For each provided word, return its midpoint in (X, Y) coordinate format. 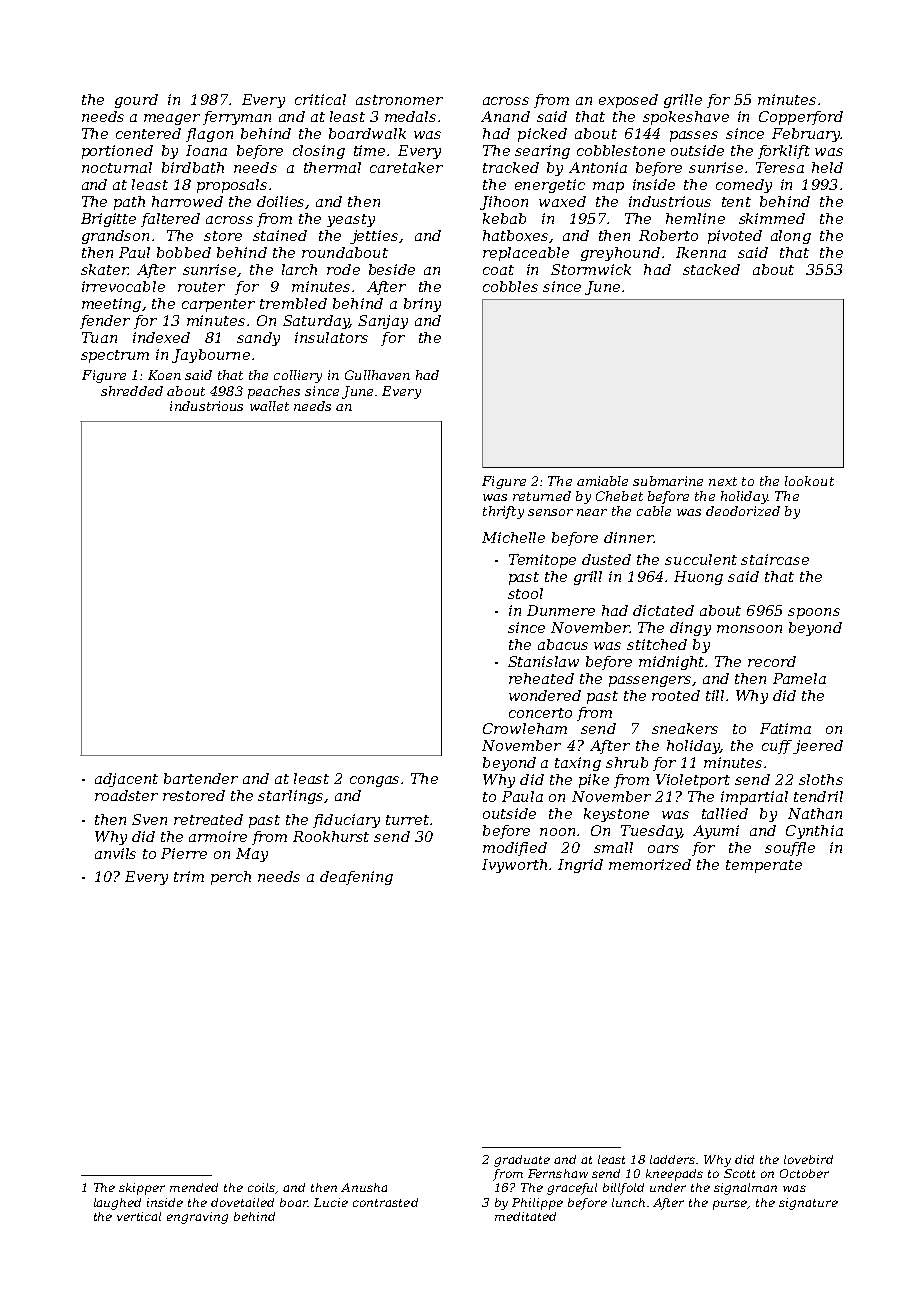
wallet (269, 406)
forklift (784, 152)
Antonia (598, 167)
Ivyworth (514, 866)
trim (189, 876)
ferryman (237, 118)
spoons (814, 613)
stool (525, 593)
